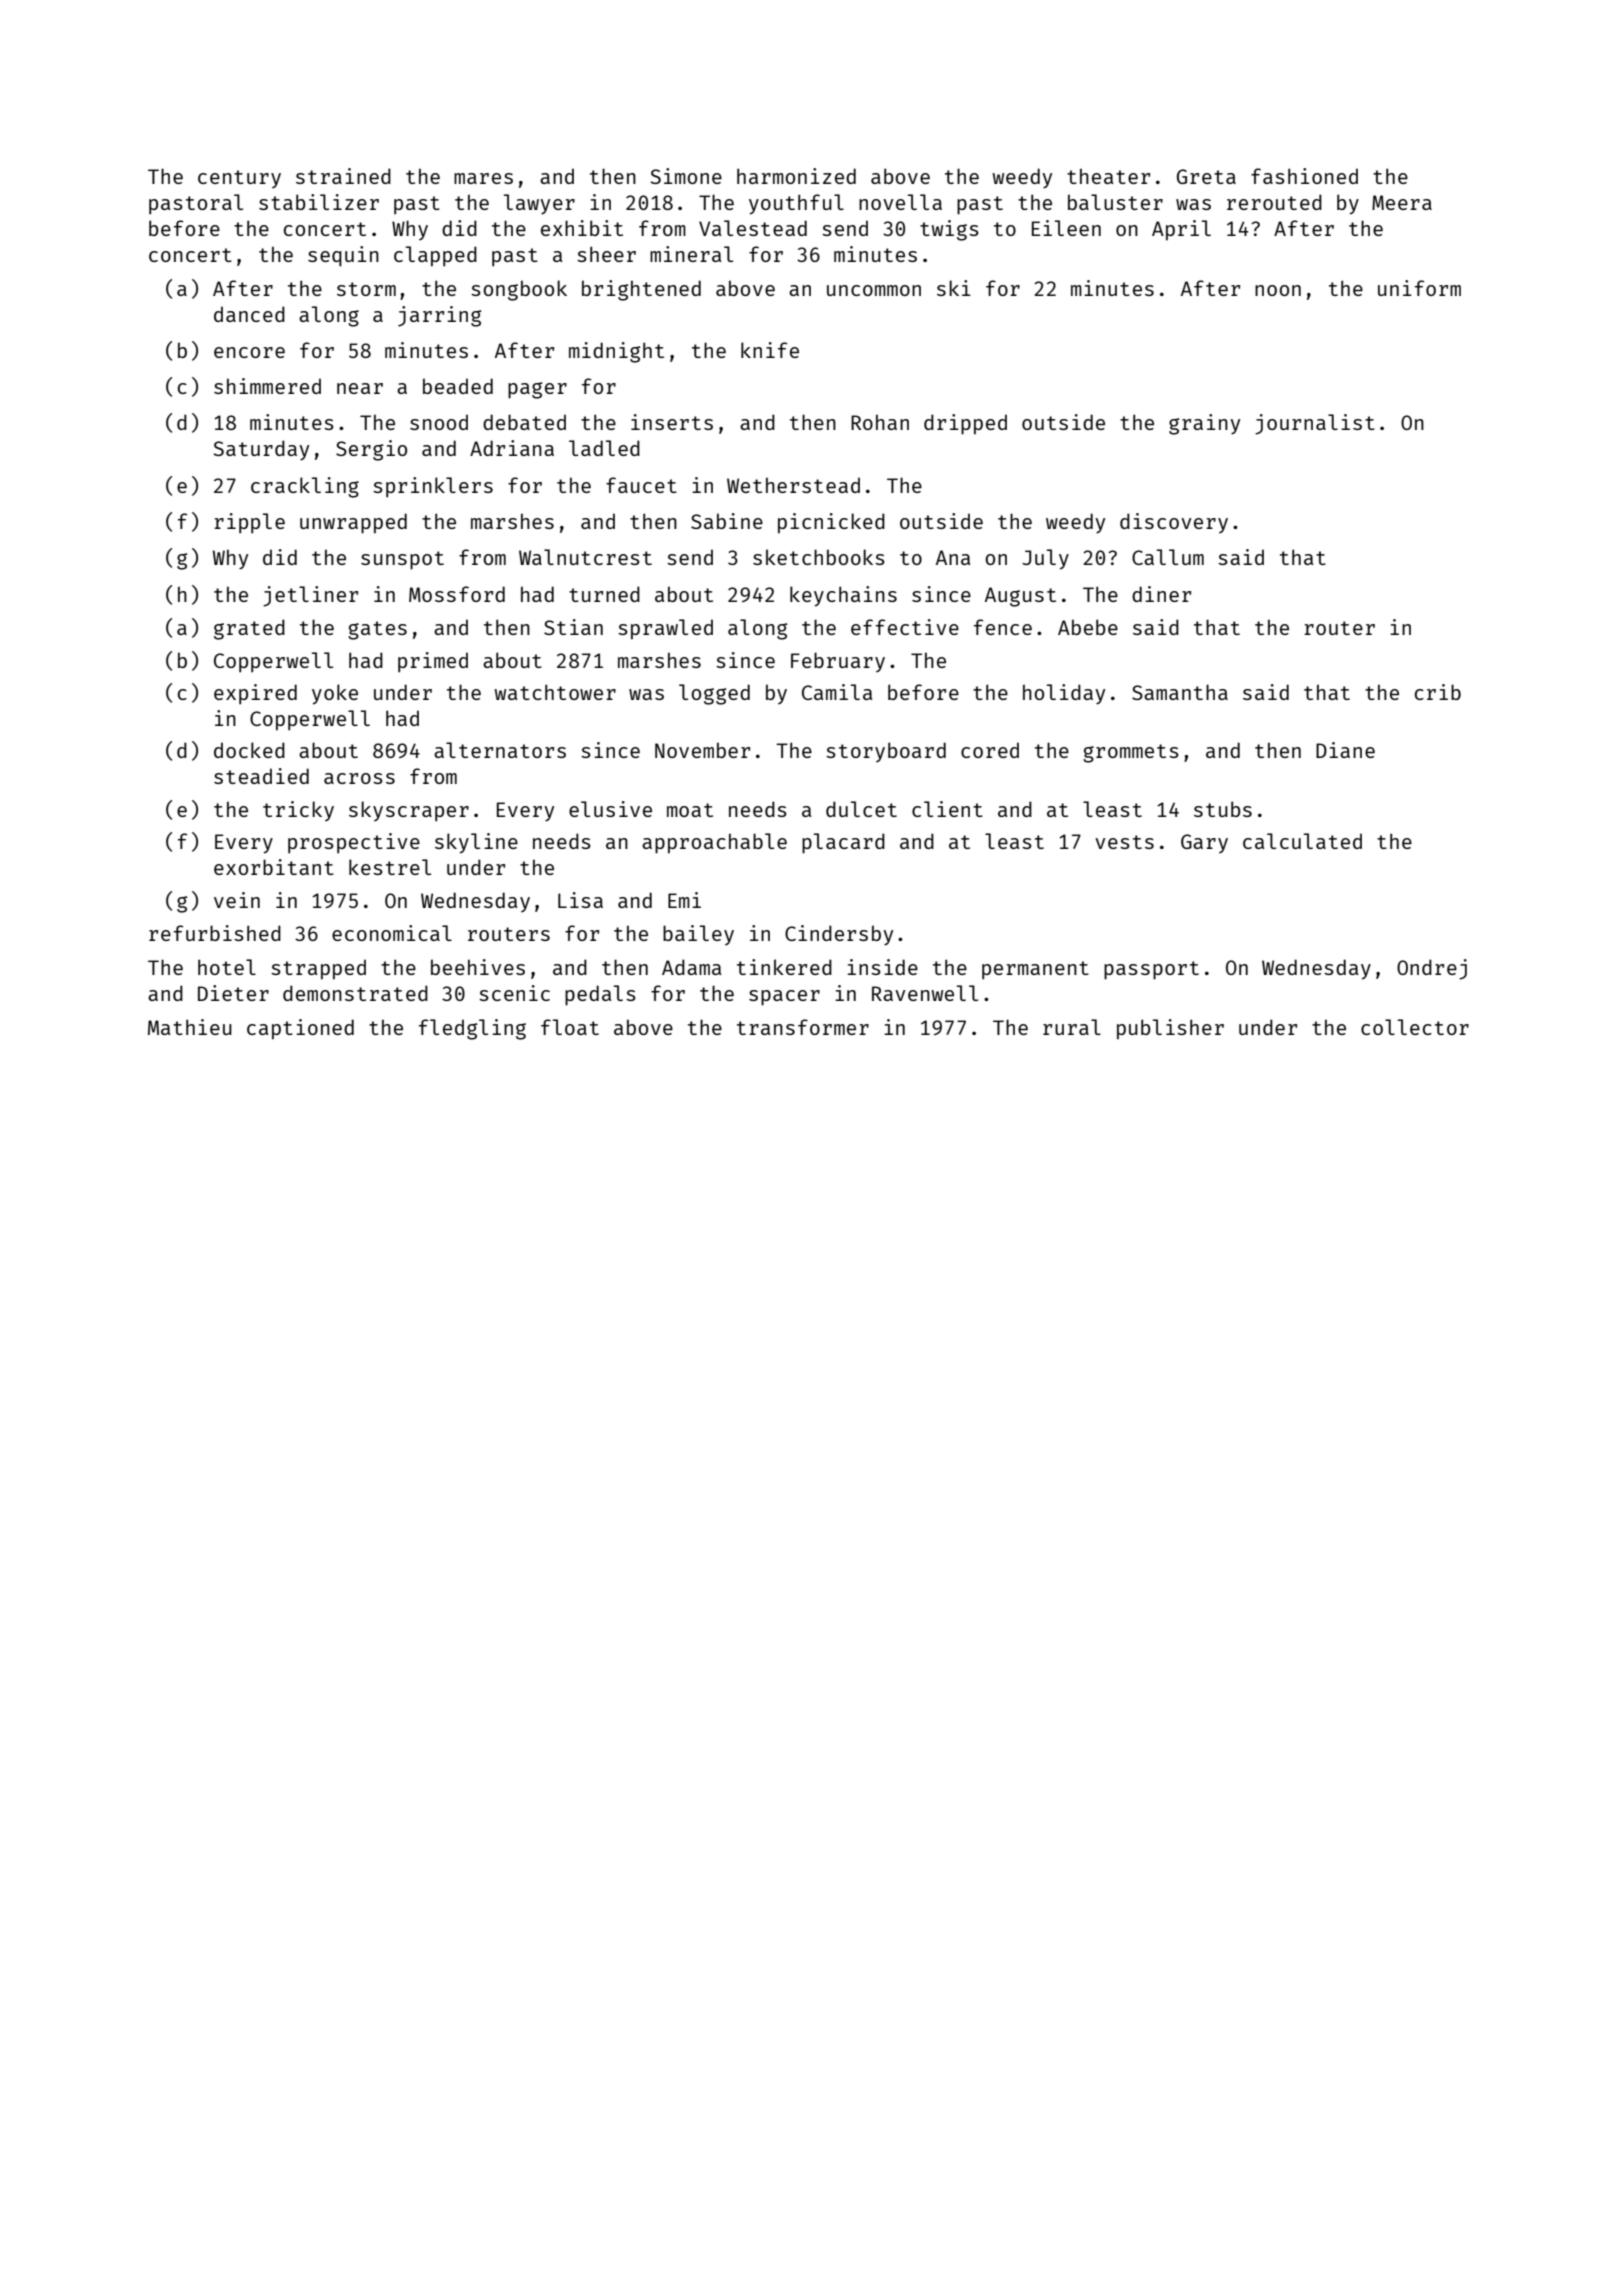 The width and height of the image is (1620, 2292). What do you see at coordinates (1278, 290) in the image?
I see `noon` at bounding box center [1278, 290].
